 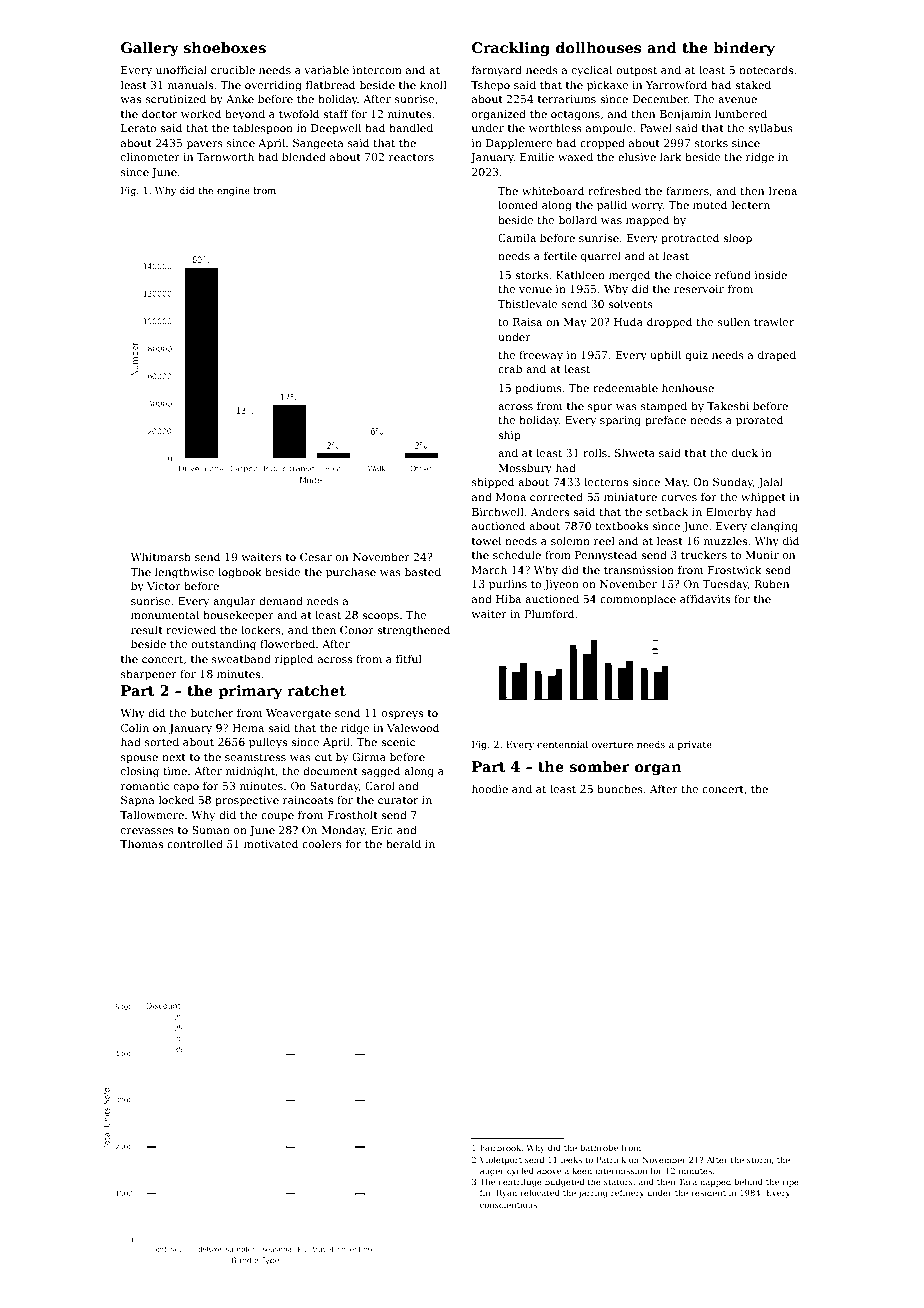 What do you see at coordinates (492, 1172) in the screenshot?
I see `auger` at bounding box center [492, 1172].
